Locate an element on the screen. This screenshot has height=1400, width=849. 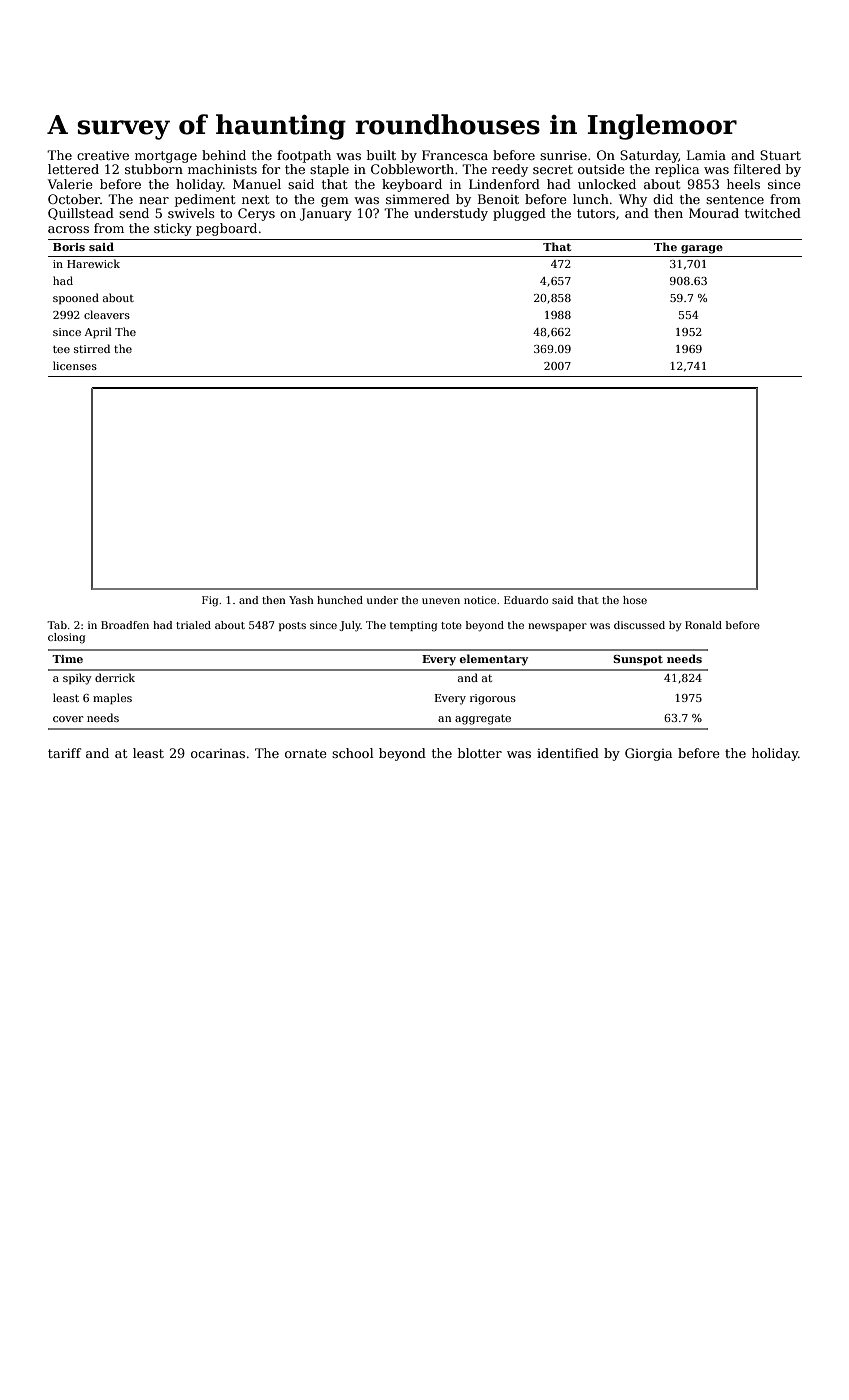
Benoit is located at coordinates (498, 199).
